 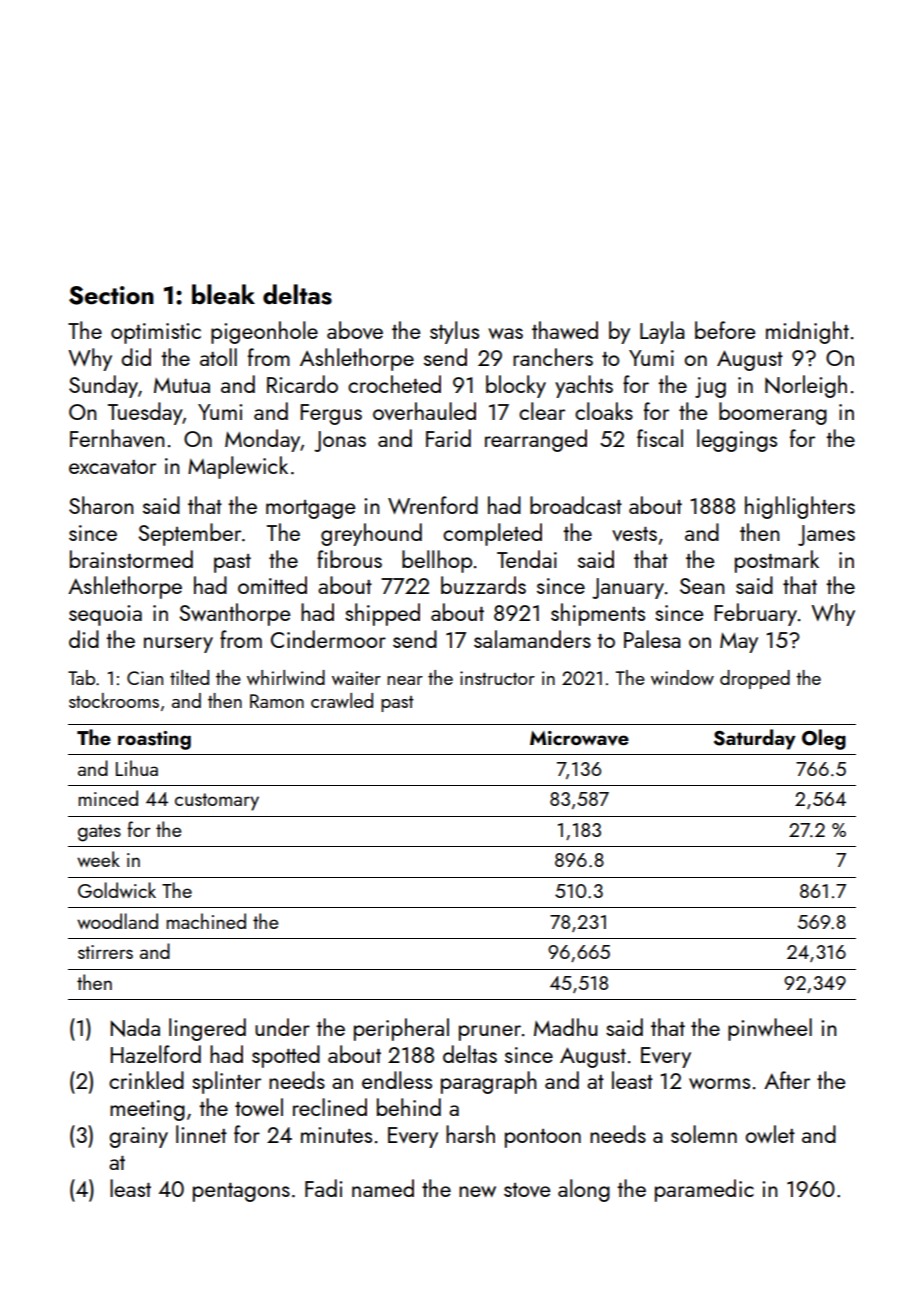 I want to click on machined, so click(x=206, y=921).
